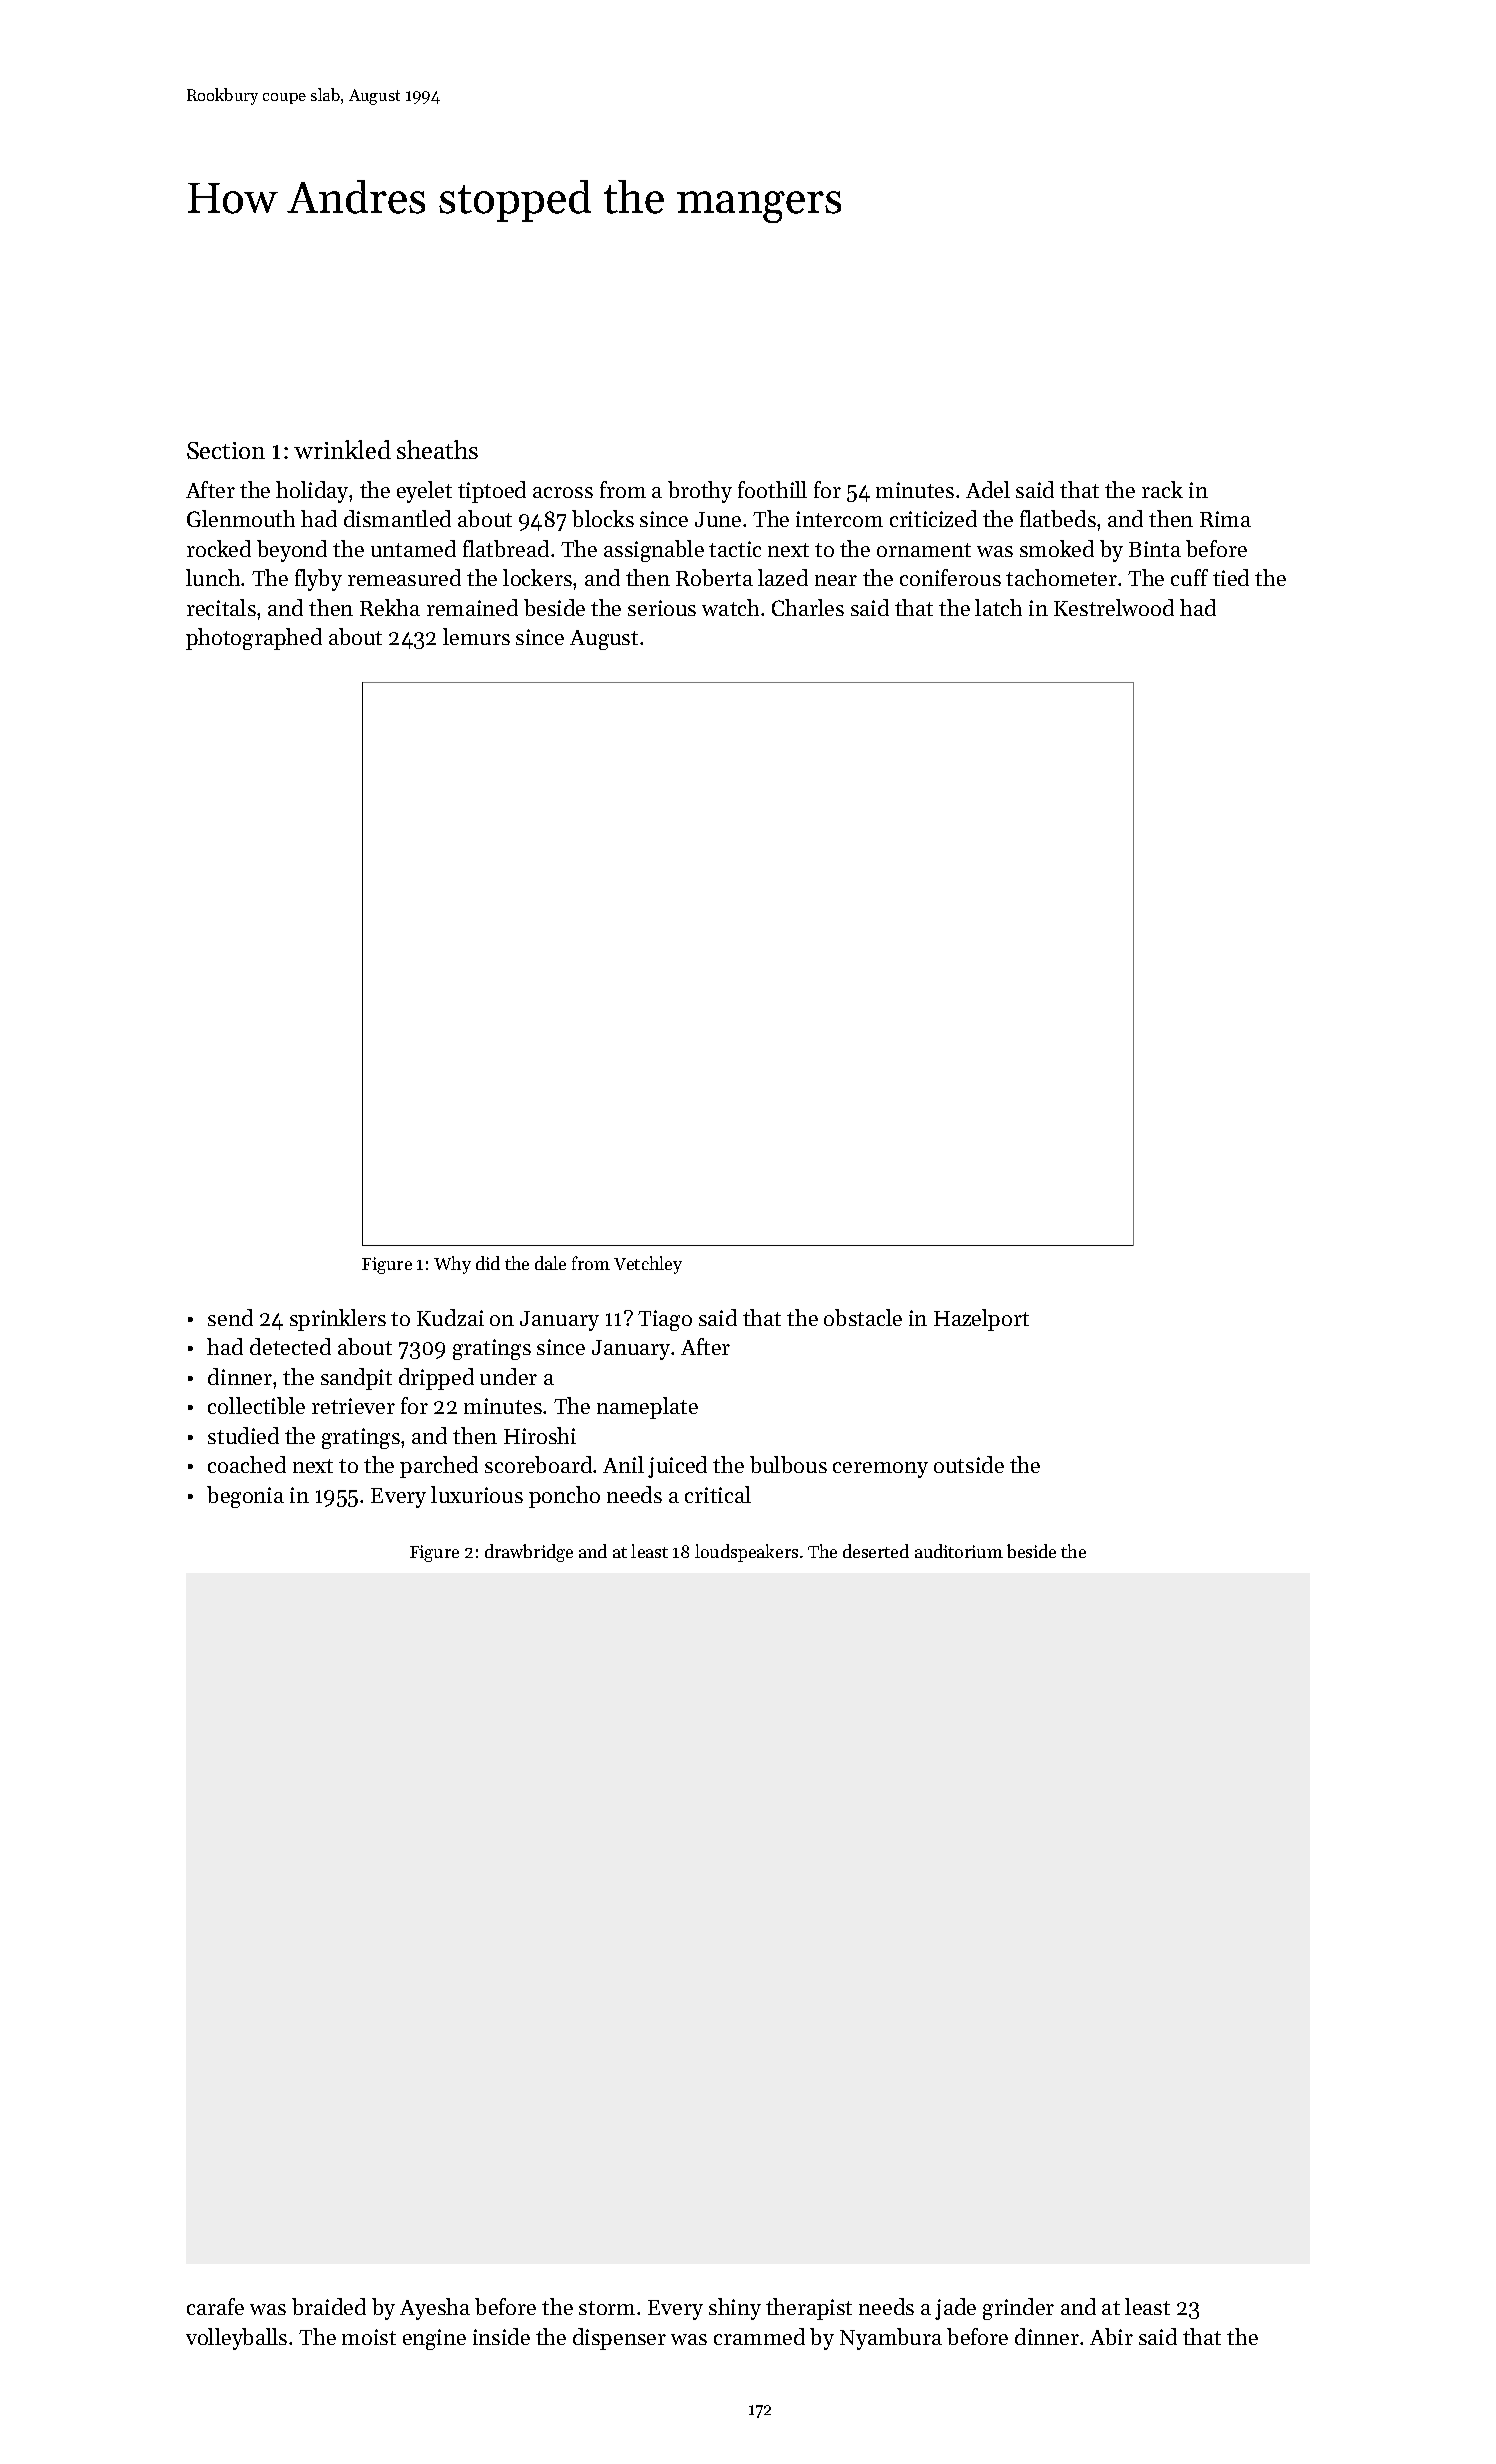 Image resolution: width=1496 pixels, height=2464 pixels. Describe the element at coordinates (746, 1553) in the image. I see `loudspeakers` at that location.
